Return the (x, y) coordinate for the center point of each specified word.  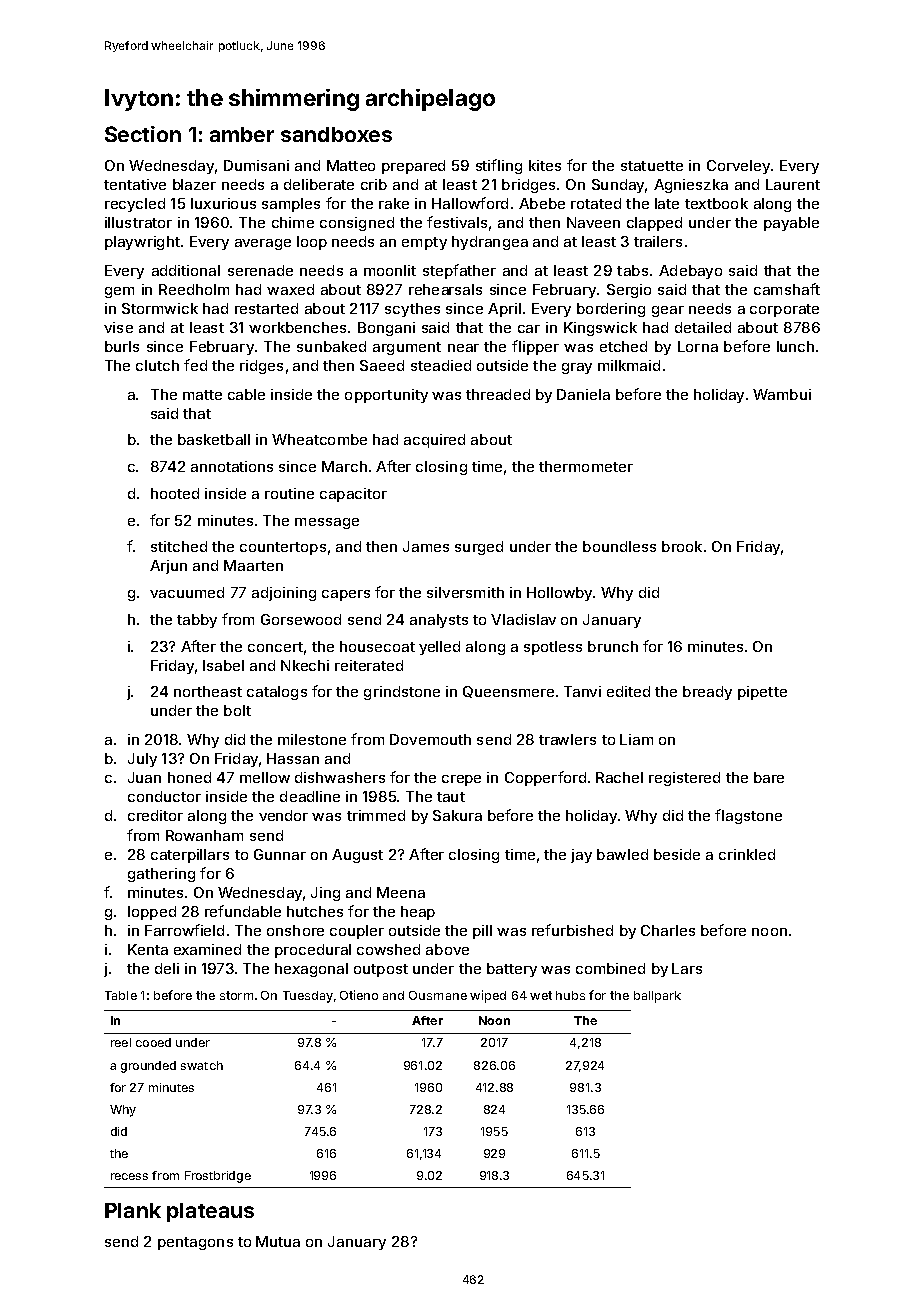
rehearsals (445, 289)
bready (707, 693)
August (357, 856)
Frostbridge (218, 1177)
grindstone (402, 693)
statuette (652, 166)
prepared (413, 167)
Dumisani (256, 165)
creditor (155, 815)
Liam (636, 739)
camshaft (787, 289)
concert (275, 647)
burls (122, 346)
